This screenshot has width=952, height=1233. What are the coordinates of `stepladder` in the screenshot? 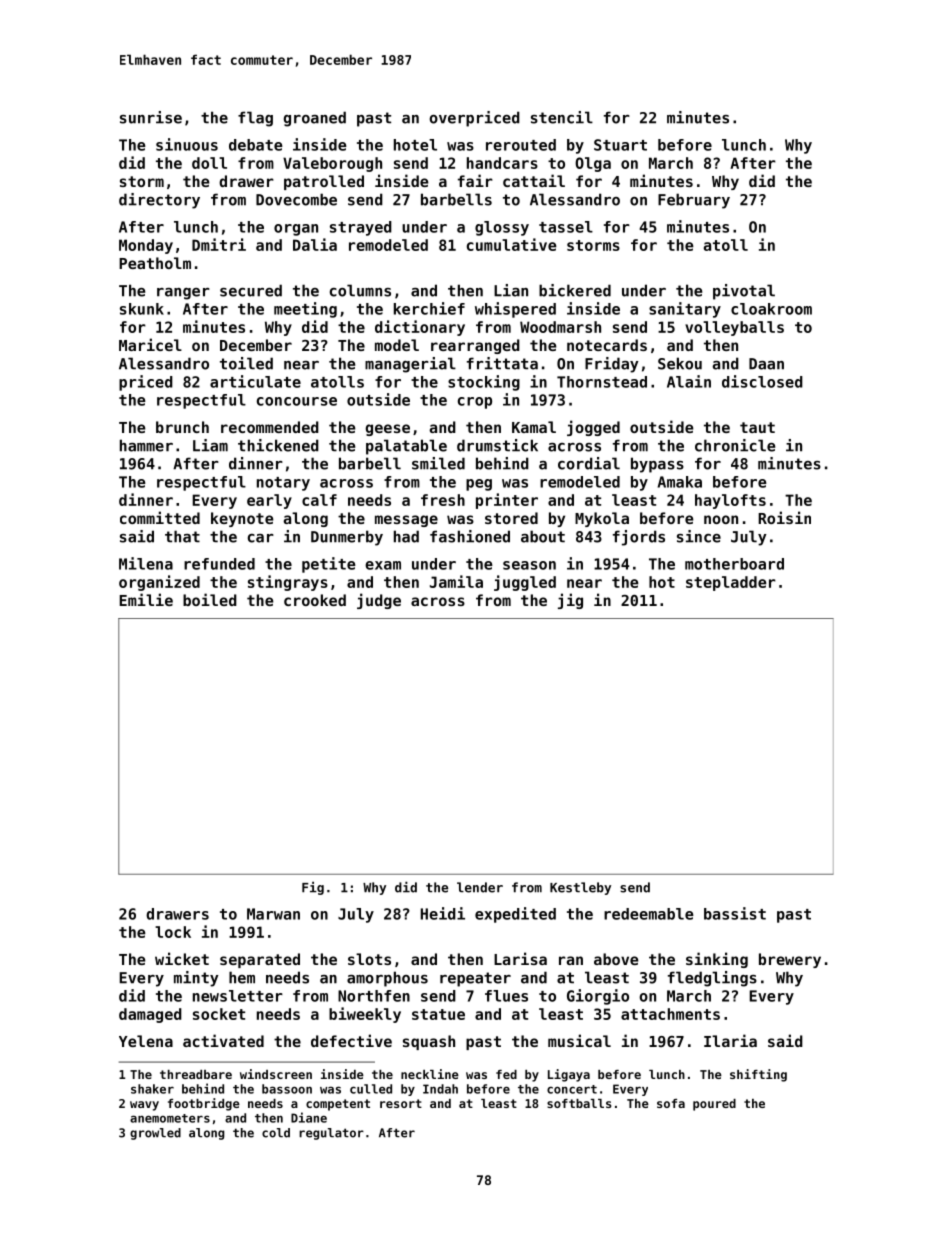 It's located at (731, 583).
